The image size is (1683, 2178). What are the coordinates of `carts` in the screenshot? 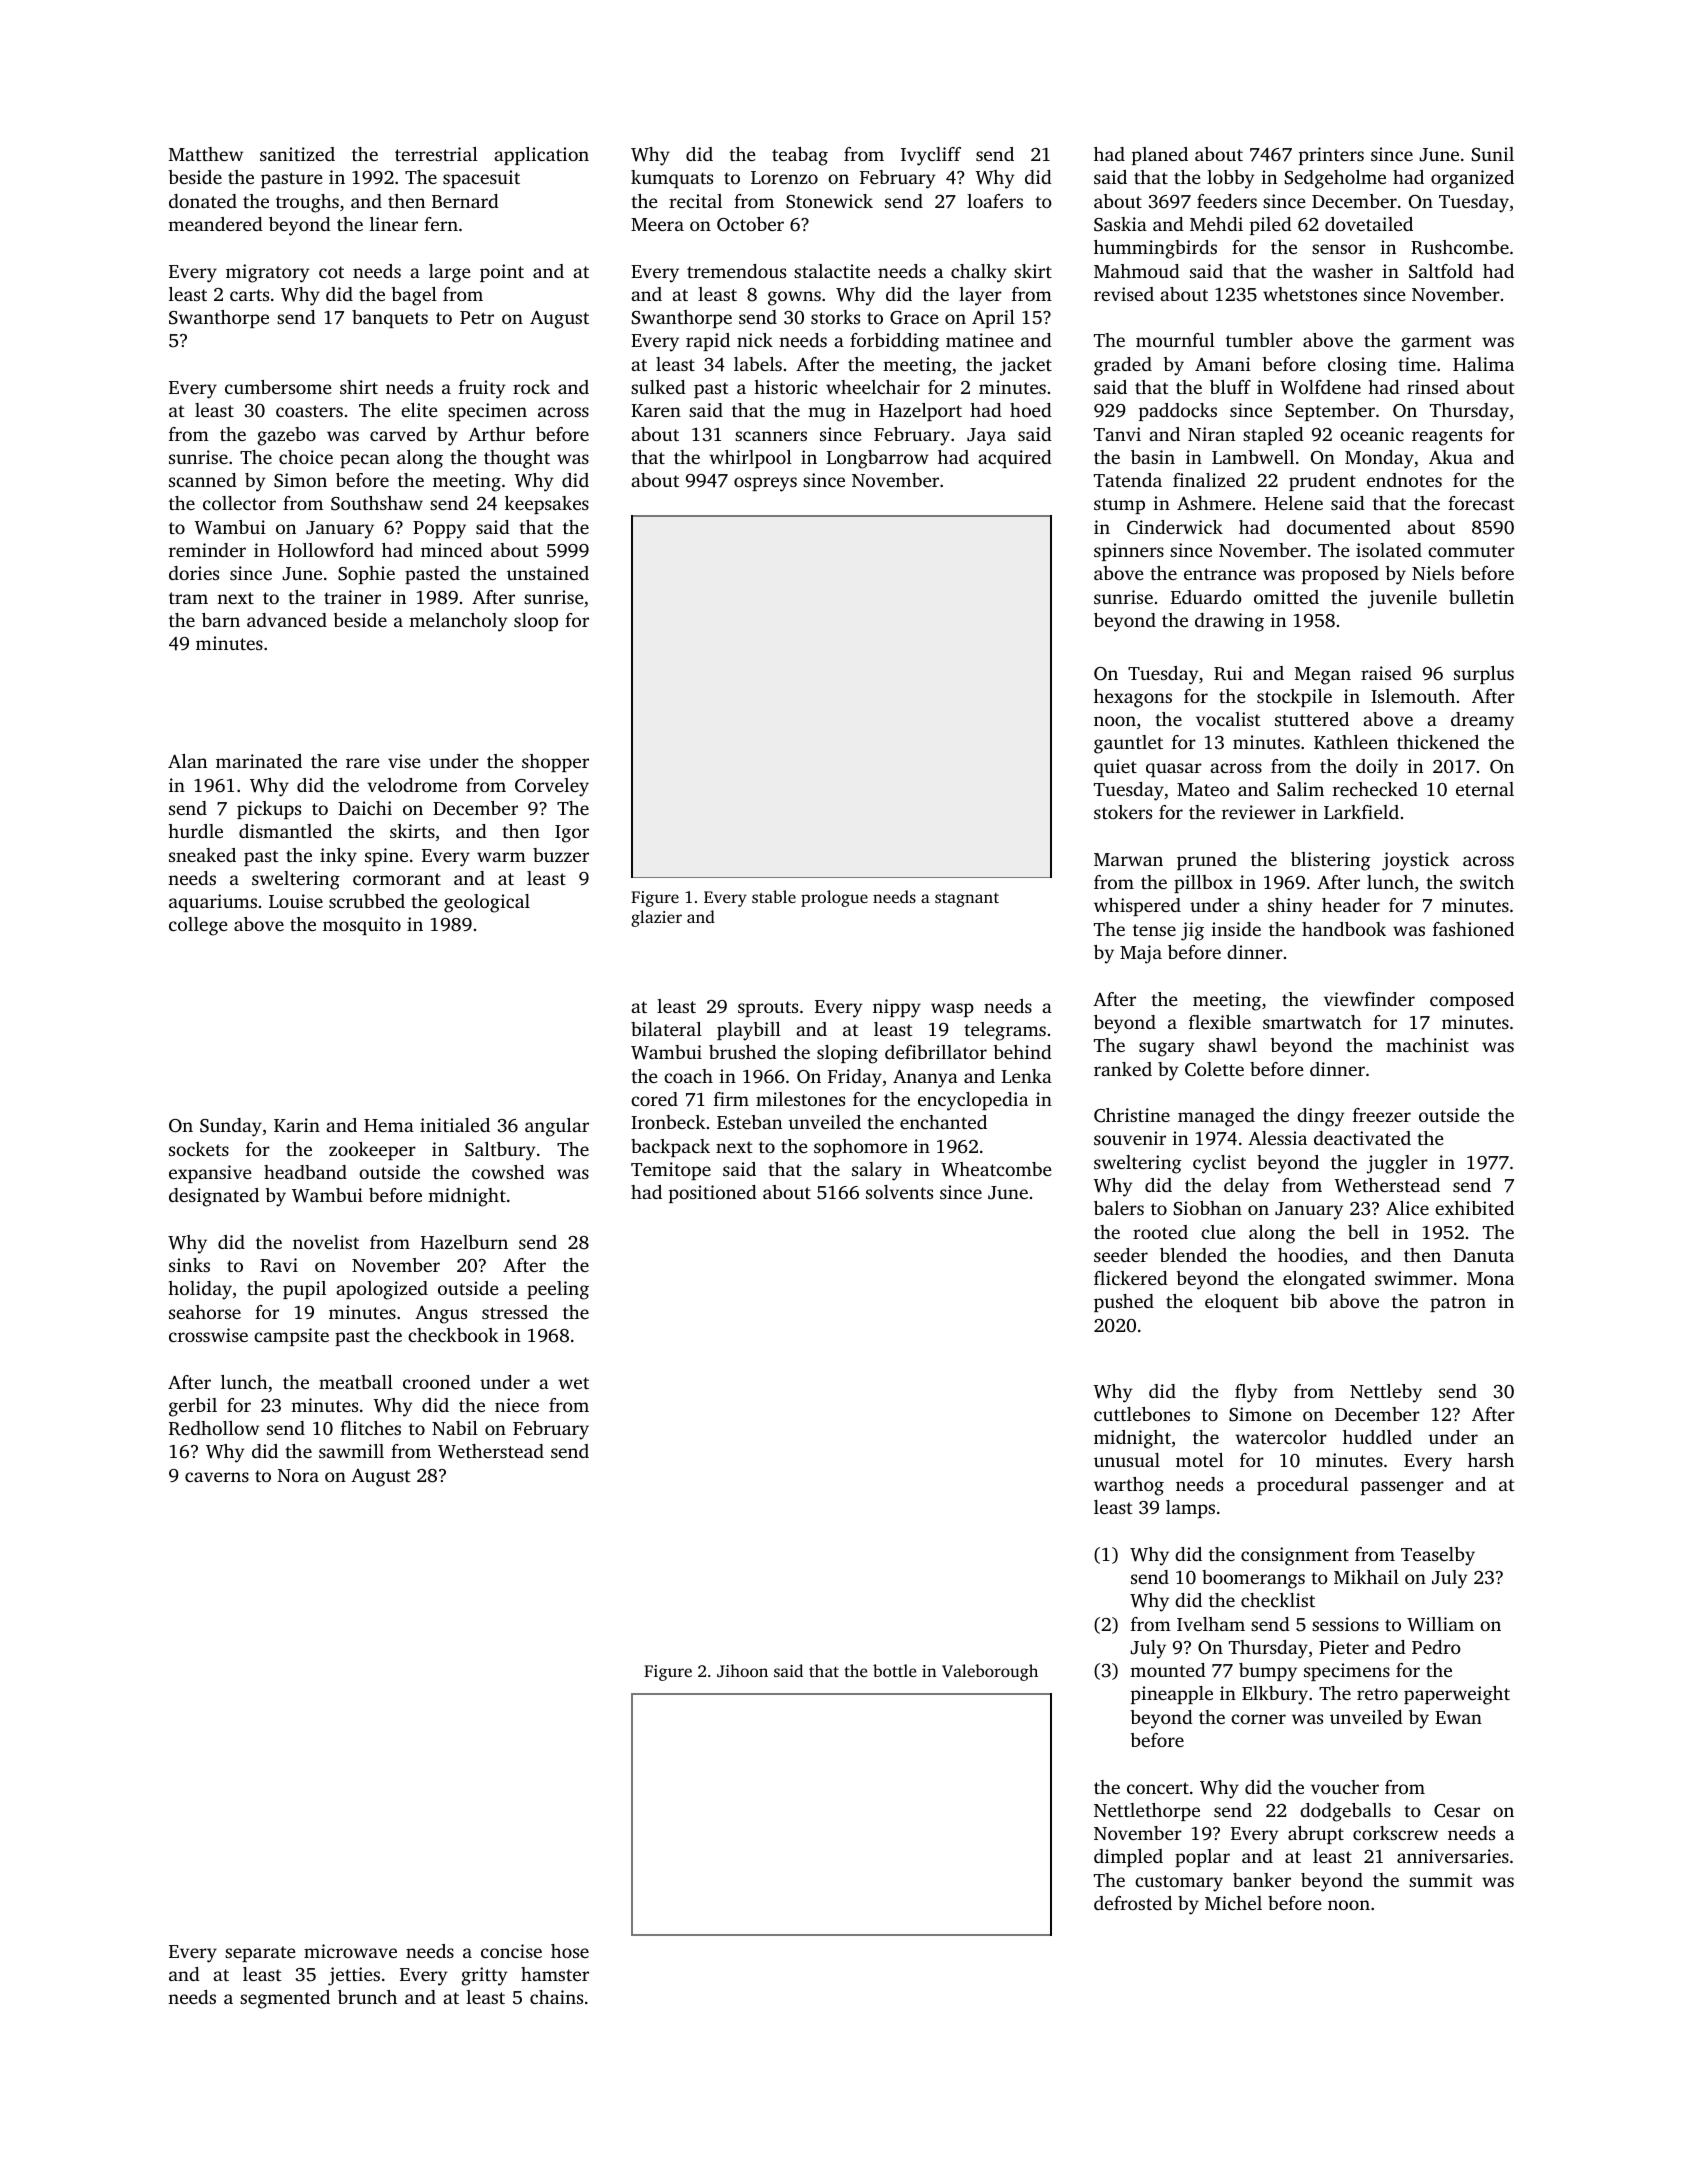 It's located at (249, 295).
